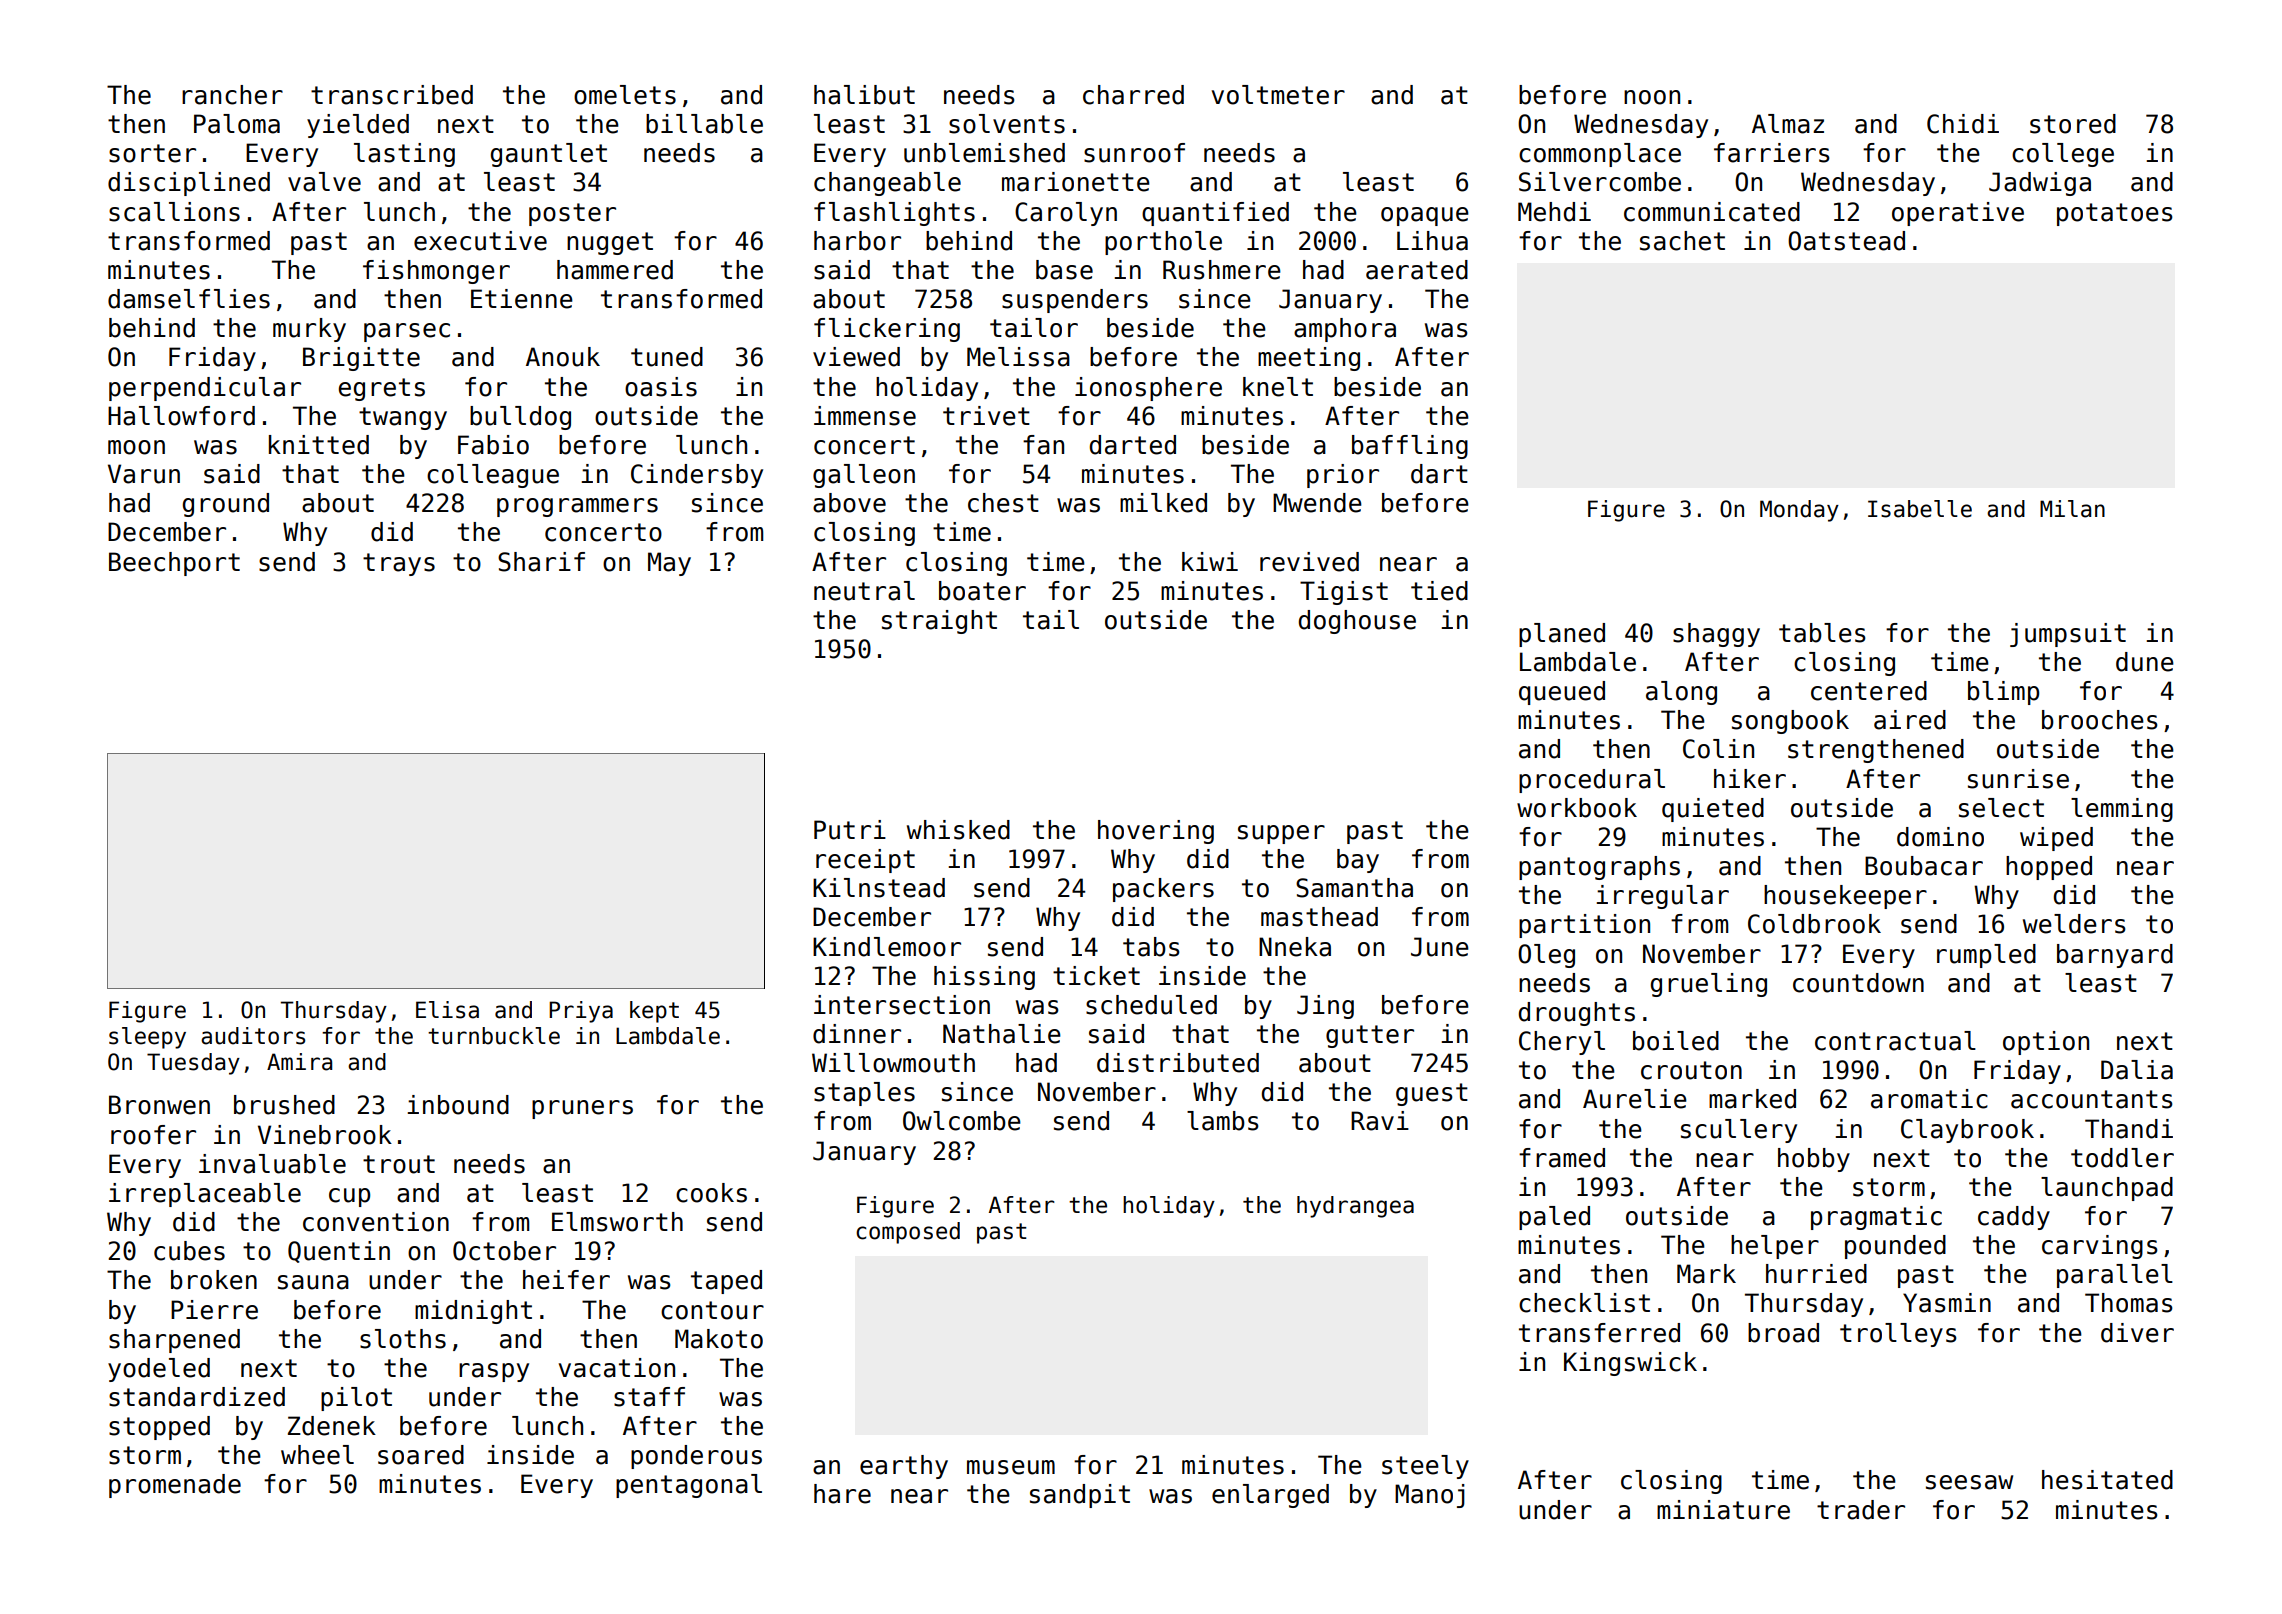 Image resolution: width=2282 pixels, height=1614 pixels. I want to click on countdown, so click(1858, 983).
